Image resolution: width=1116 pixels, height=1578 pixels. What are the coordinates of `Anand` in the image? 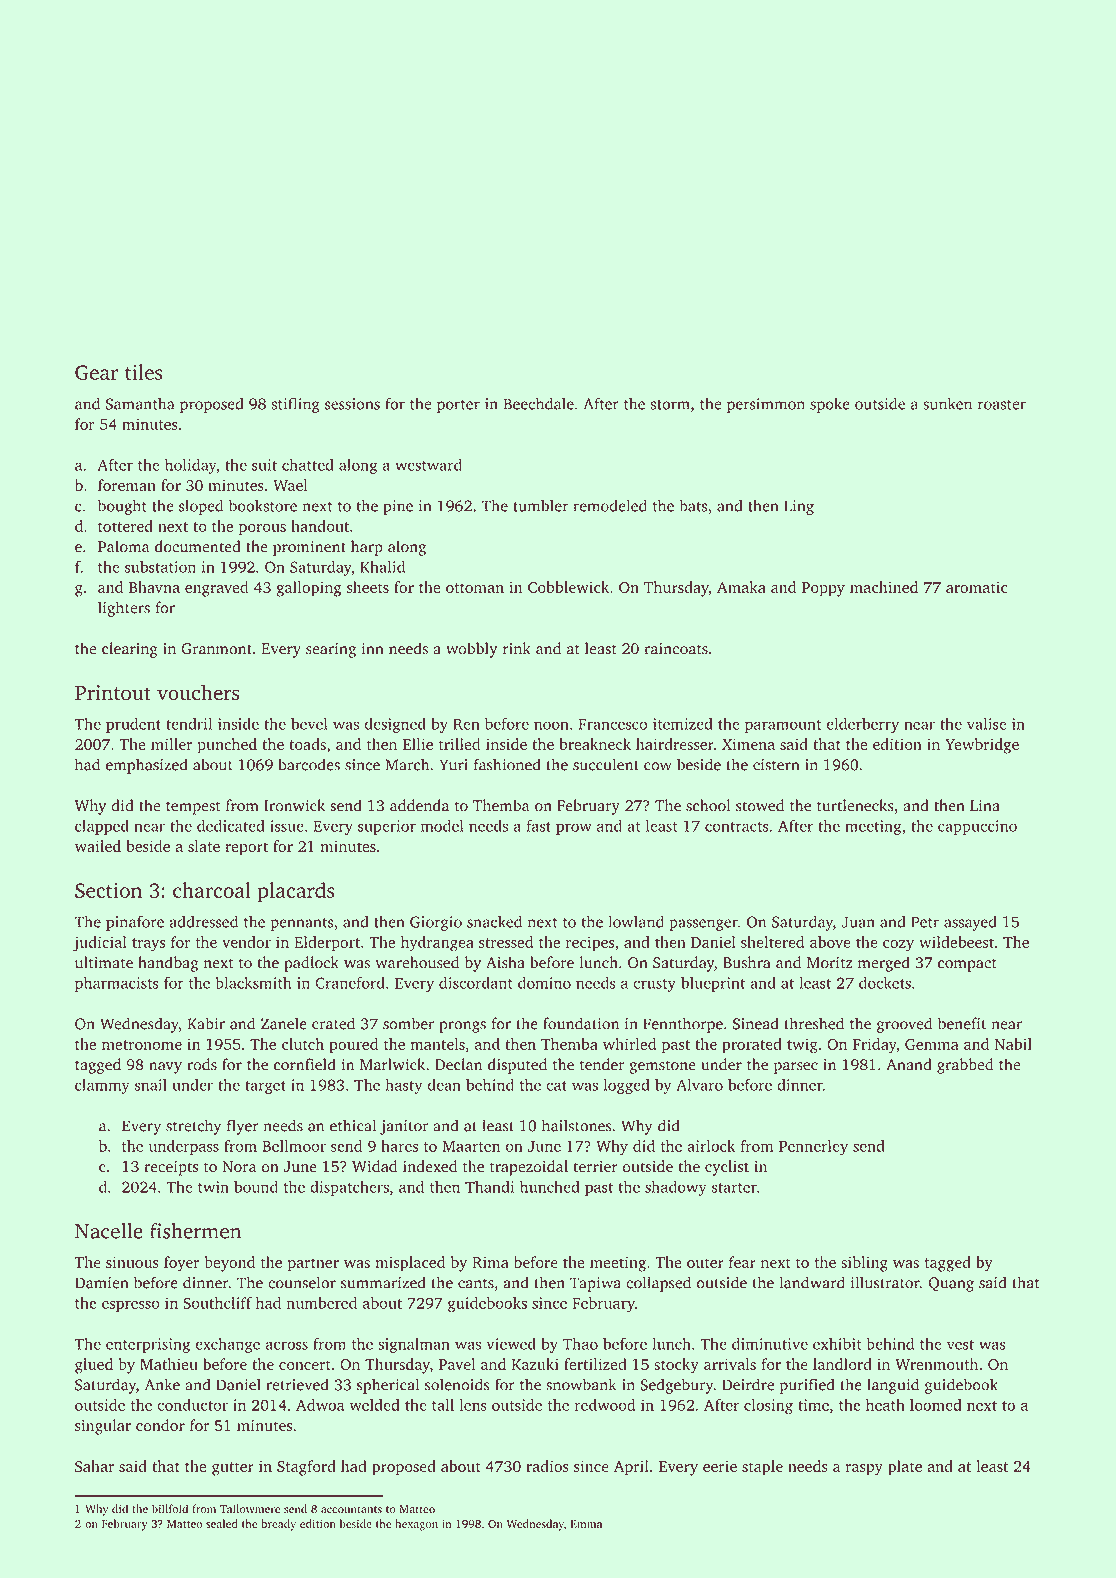 It's located at (909, 1064).
